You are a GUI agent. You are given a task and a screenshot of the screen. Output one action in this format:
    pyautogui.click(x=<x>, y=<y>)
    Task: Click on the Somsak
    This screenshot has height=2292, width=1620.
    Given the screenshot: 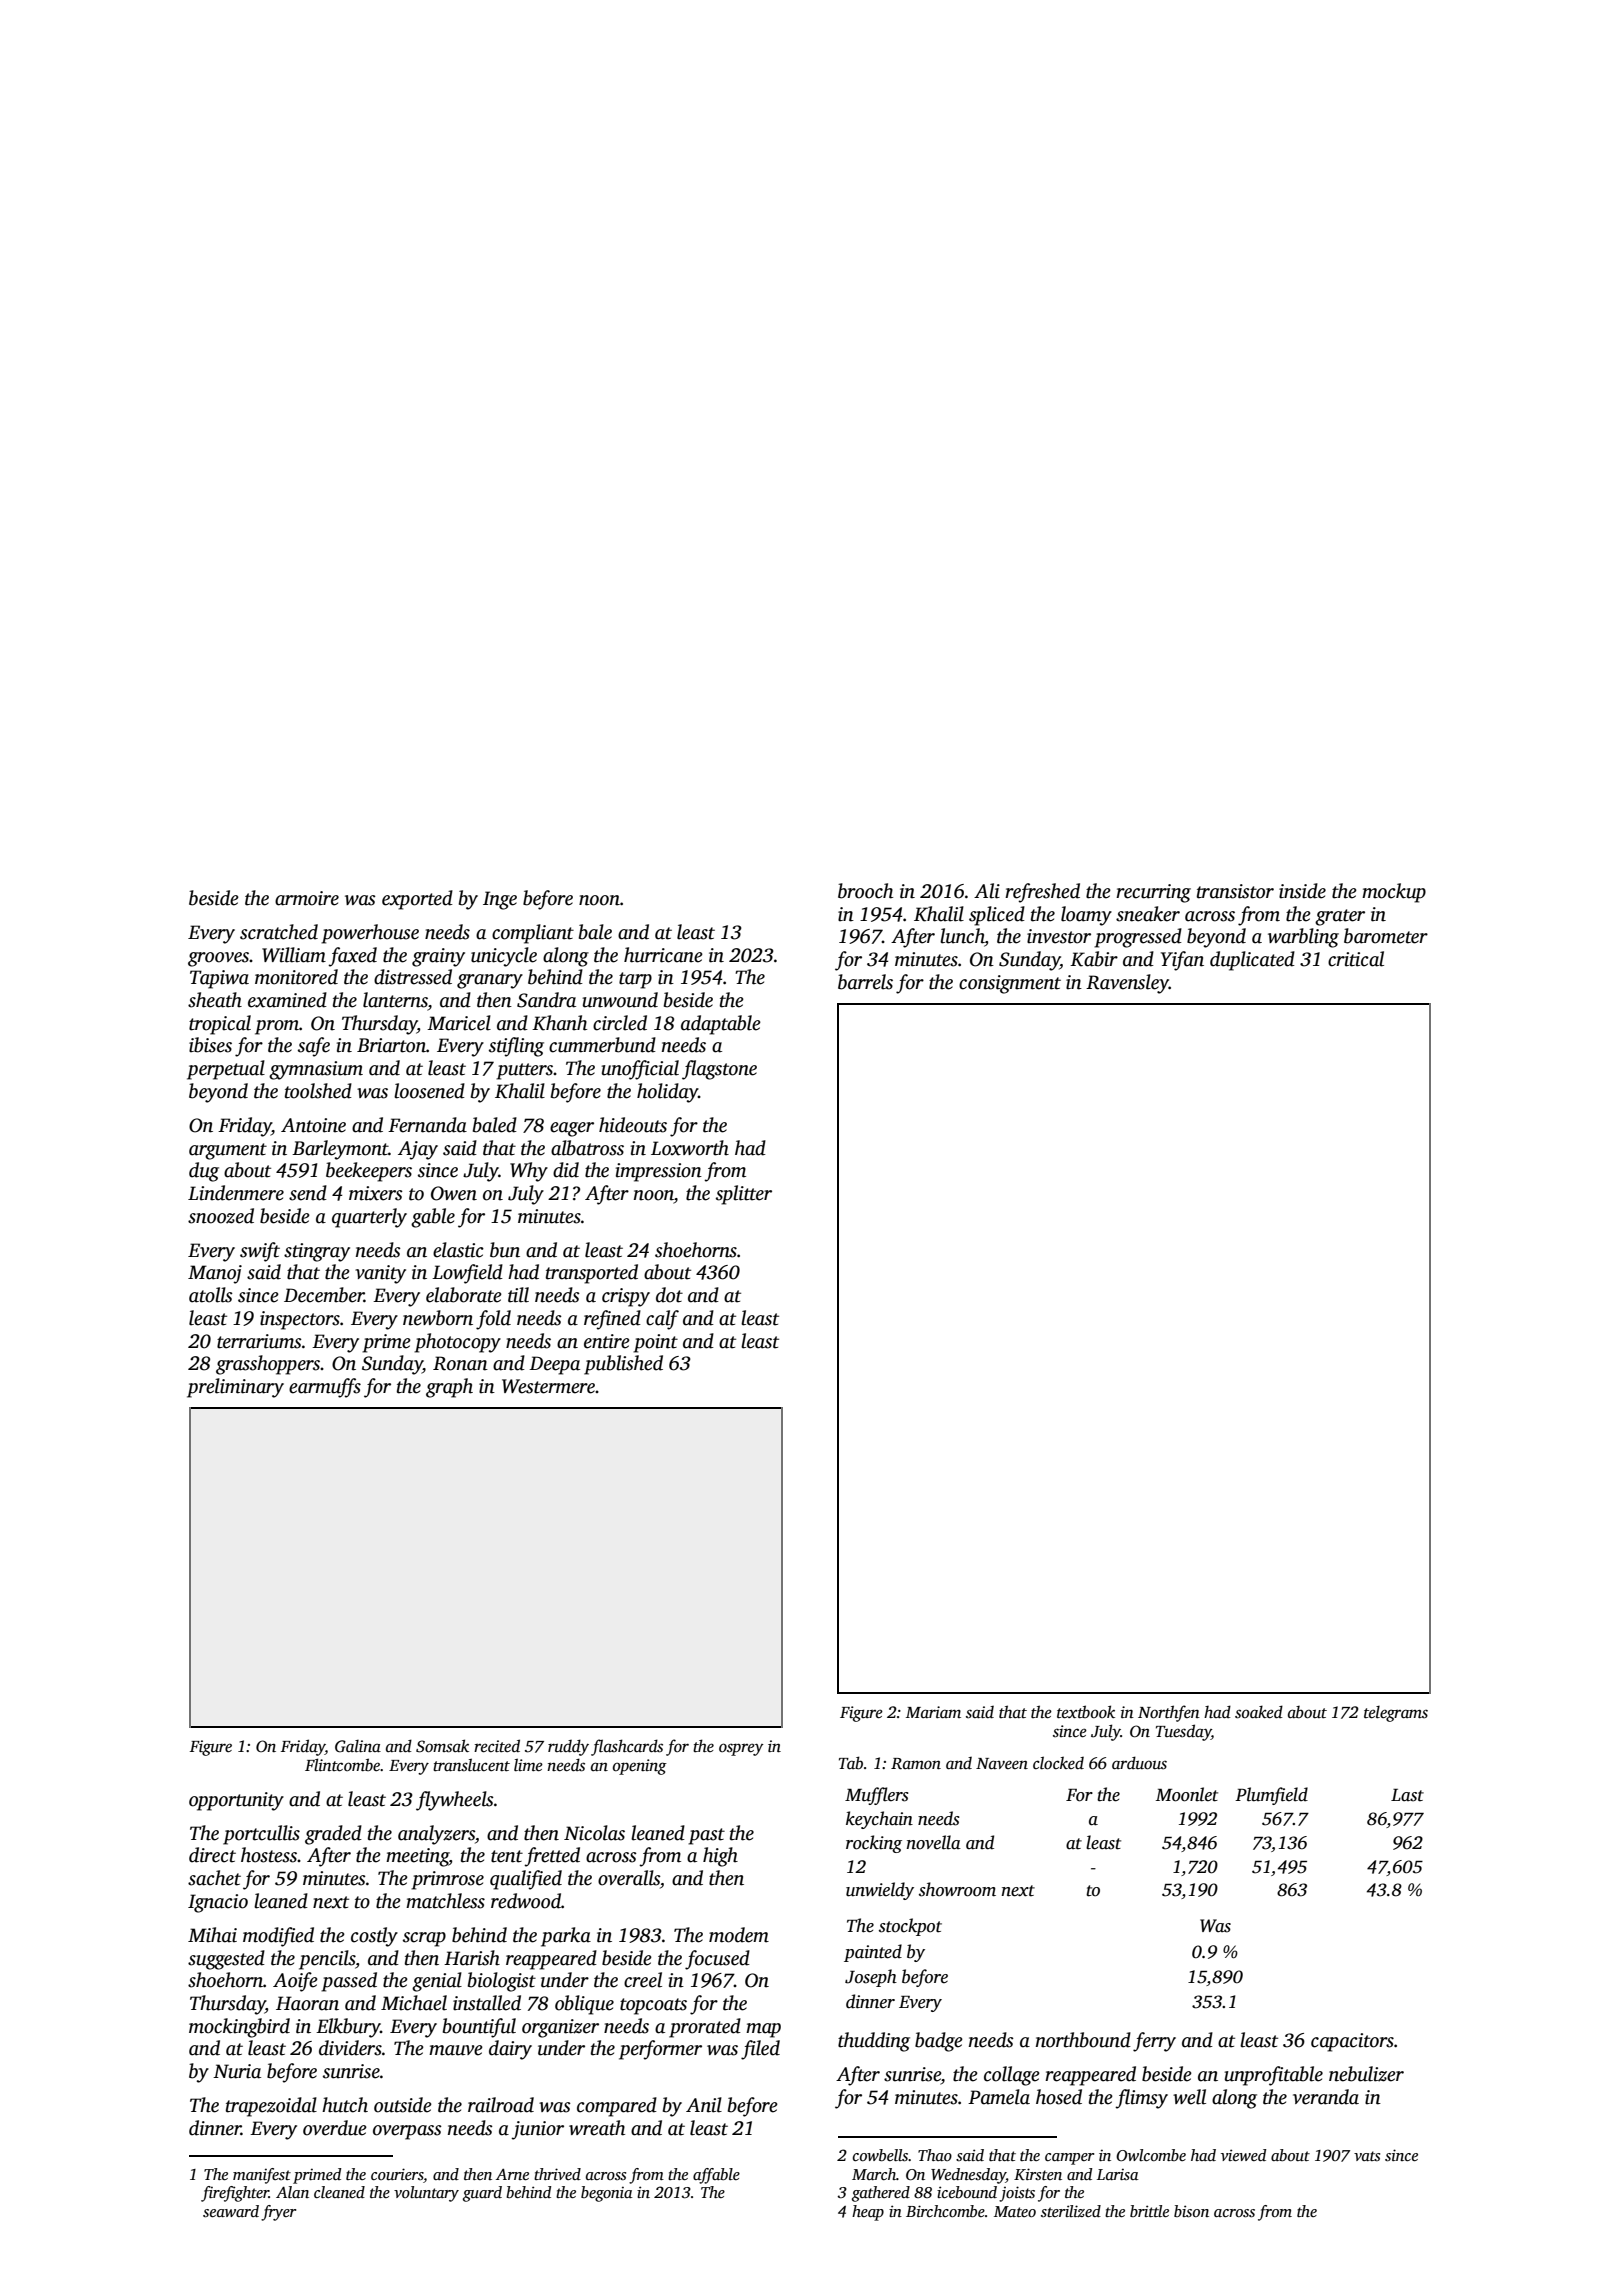 What is the action you would take?
    pyautogui.click(x=442, y=1746)
